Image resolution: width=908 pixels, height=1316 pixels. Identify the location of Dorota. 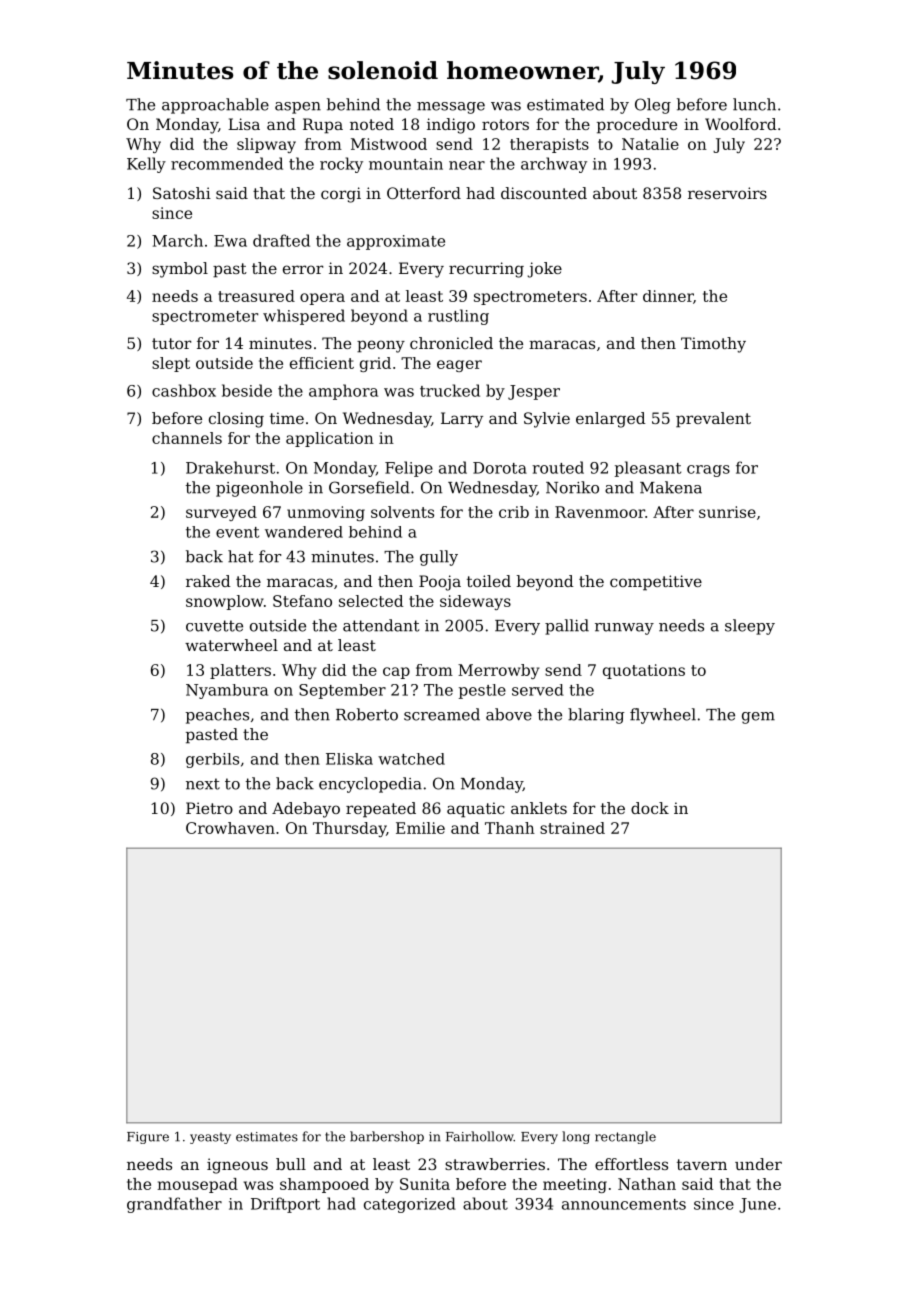
(500, 468).
